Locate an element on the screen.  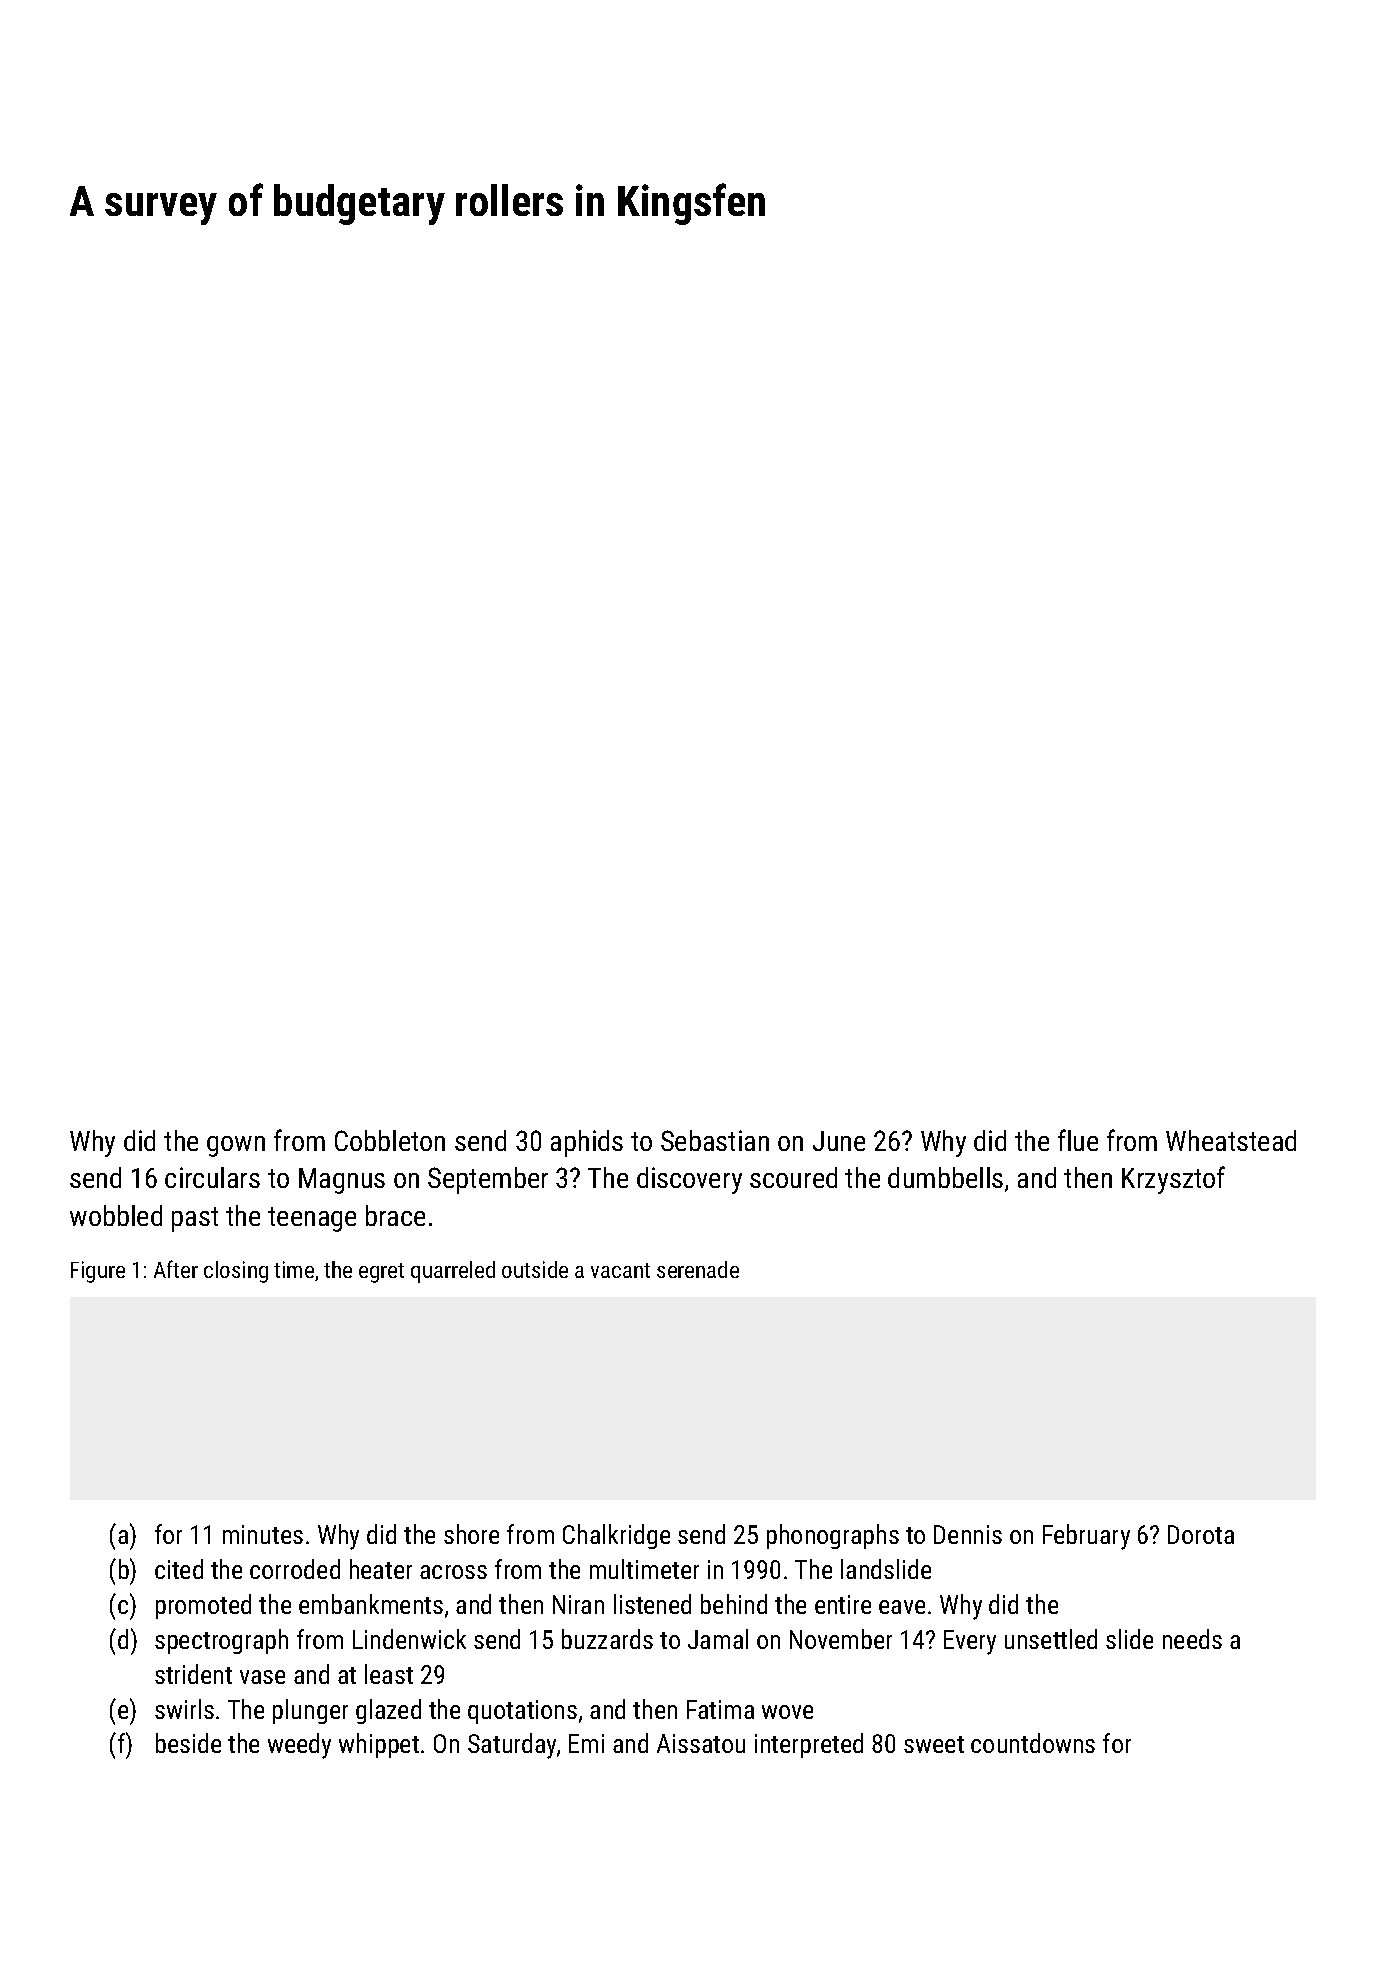
serenade is located at coordinates (698, 1269).
